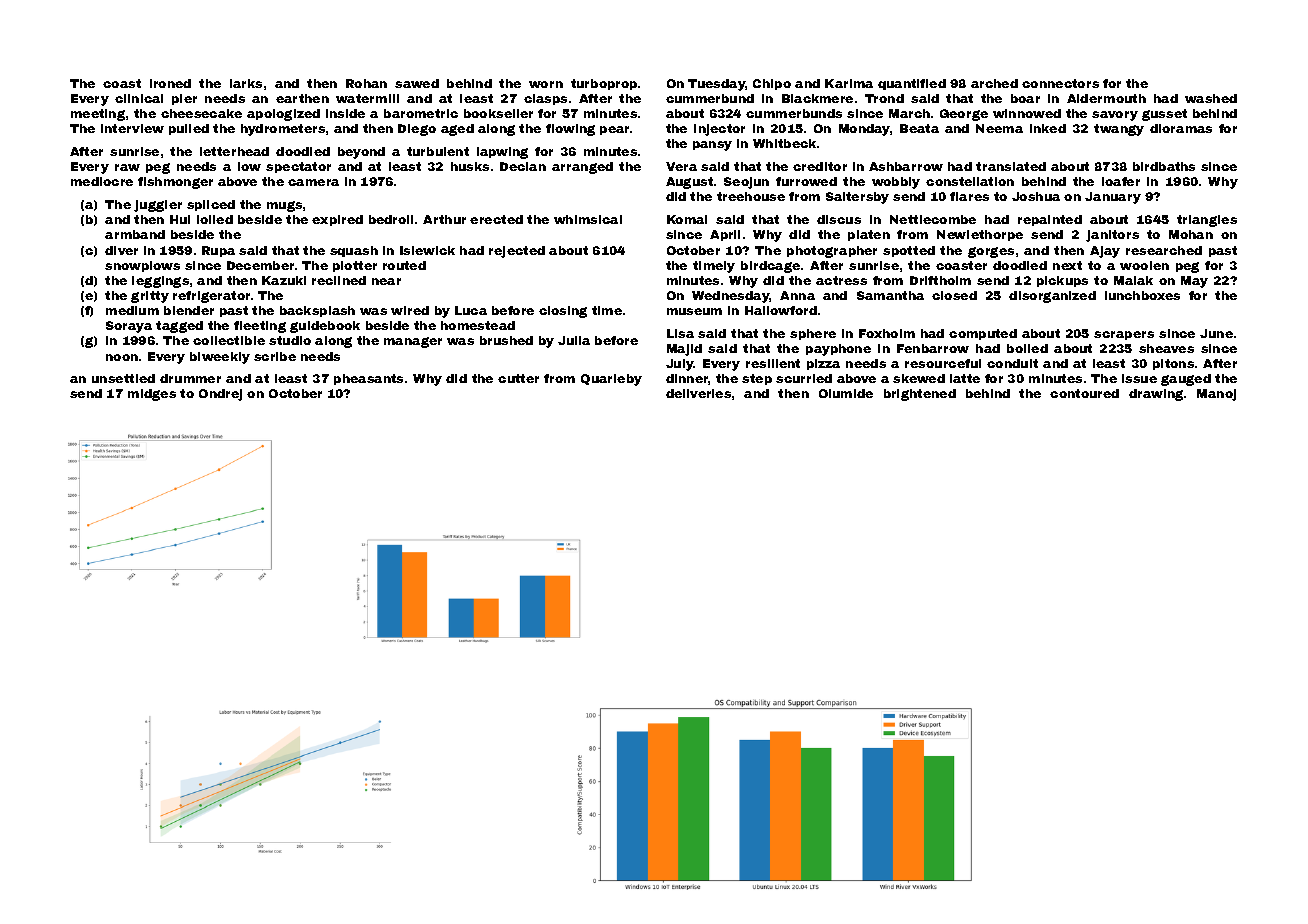 Image resolution: width=1308 pixels, height=924 pixels. Describe the element at coordinates (386, 281) in the screenshot. I see `near` at that location.
